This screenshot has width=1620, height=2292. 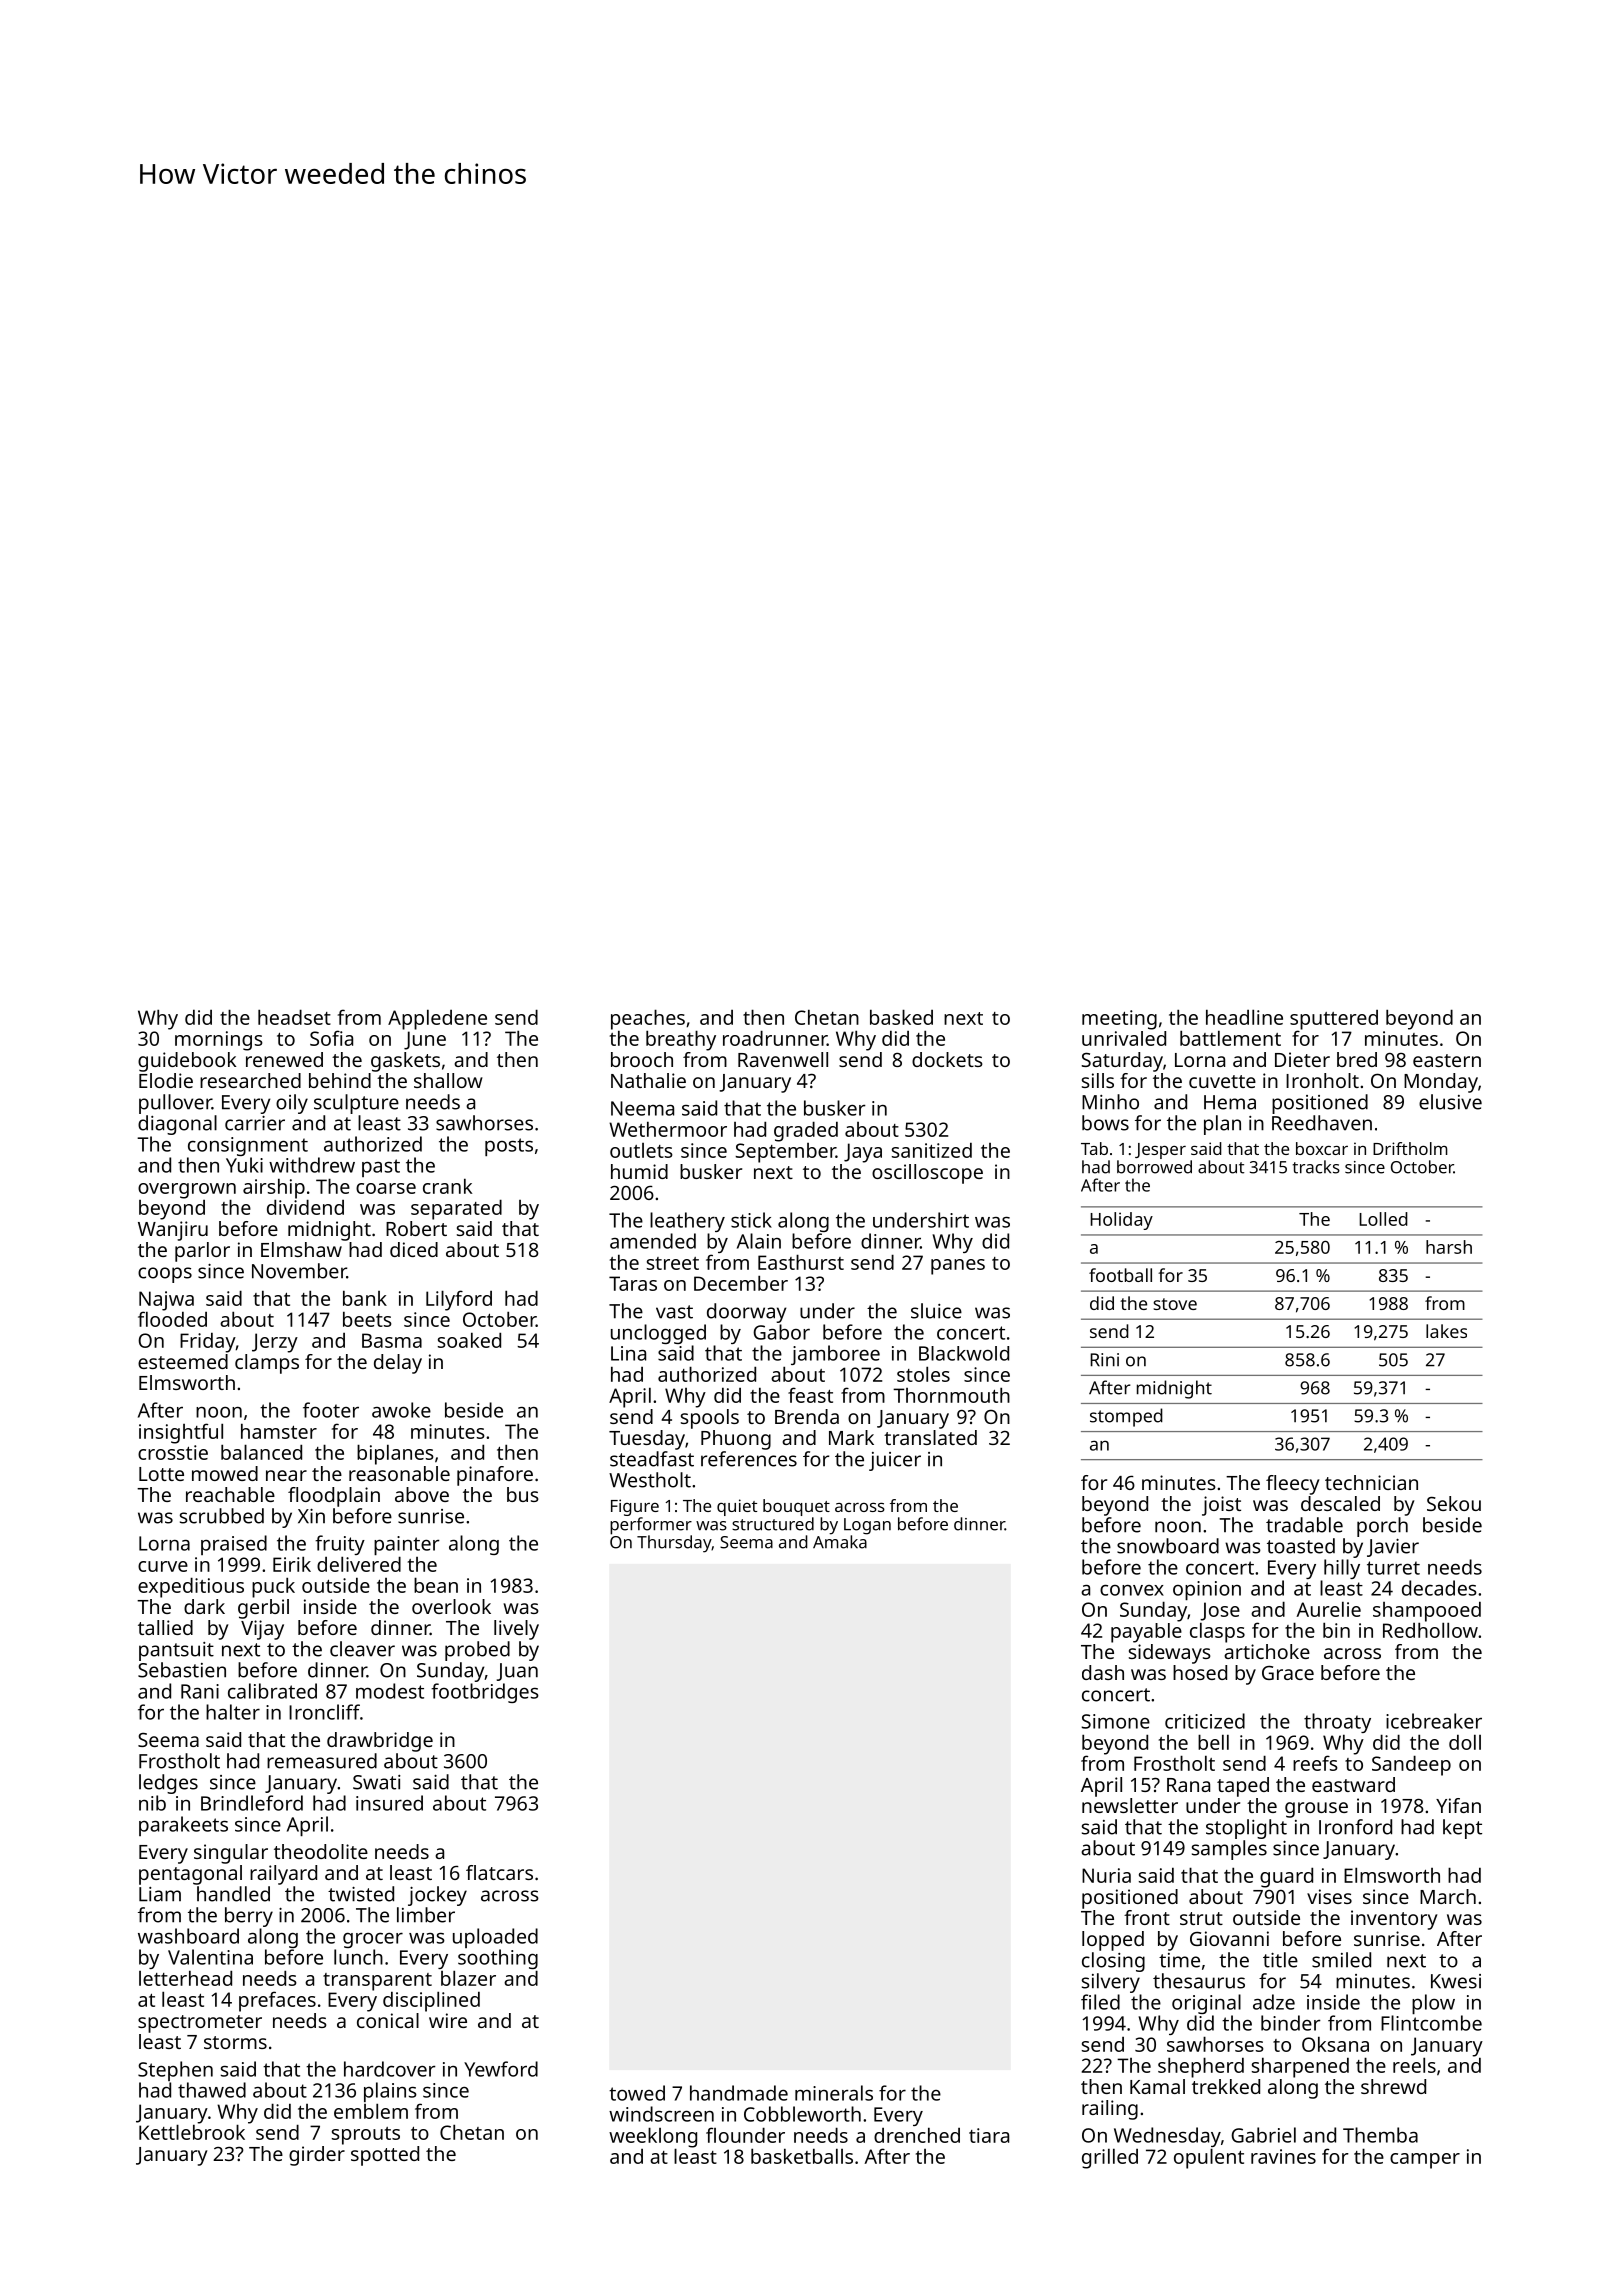 What do you see at coordinates (647, 1440) in the screenshot?
I see `Tuesday` at bounding box center [647, 1440].
